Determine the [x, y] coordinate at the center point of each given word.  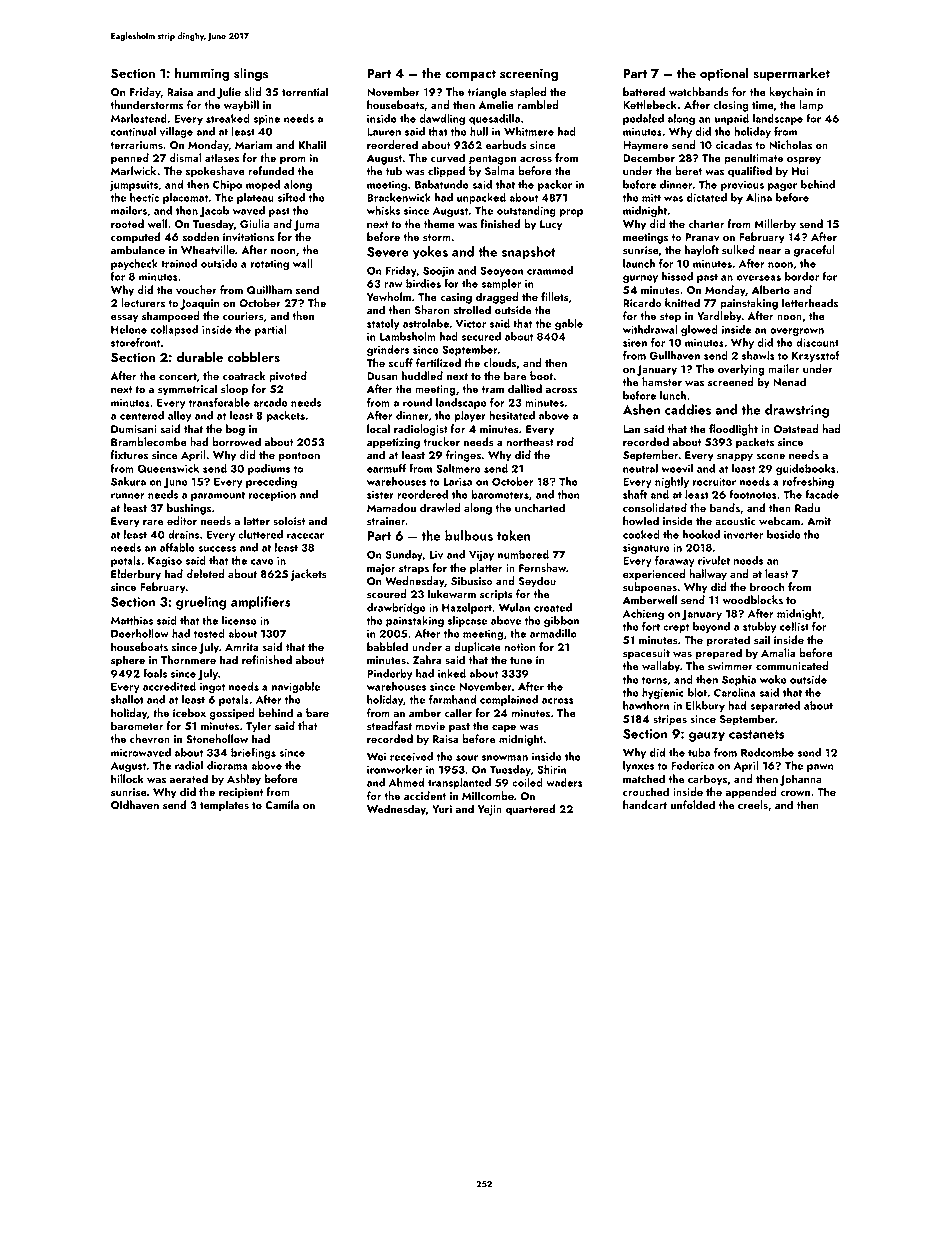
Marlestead [139, 118]
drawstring [797, 411]
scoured [387, 594]
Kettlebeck [650, 104]
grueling [201, 603]
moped [263, 185]
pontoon [299, 457]
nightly [672, 482]
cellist [794, 626]
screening [529, 74]
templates [224, 806]
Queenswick [168, 468]
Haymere [645, 146]
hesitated [512, 415]
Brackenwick [399, 197]
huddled [422, 375]
